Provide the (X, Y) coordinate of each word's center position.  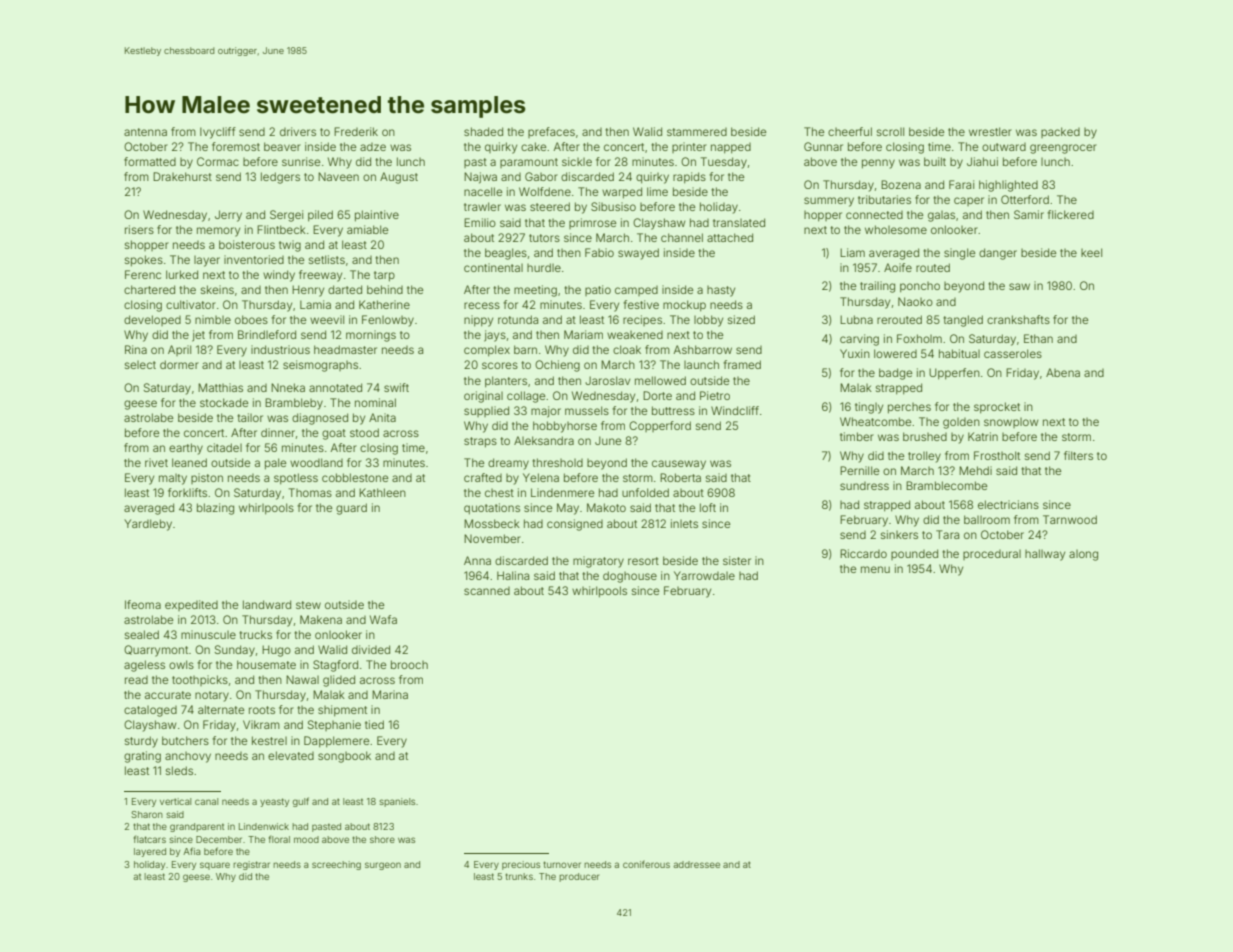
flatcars (150, 839)
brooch (409, 664)
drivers (298, 131)
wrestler (990, 131)
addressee (696, 864)
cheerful (850, 131)
